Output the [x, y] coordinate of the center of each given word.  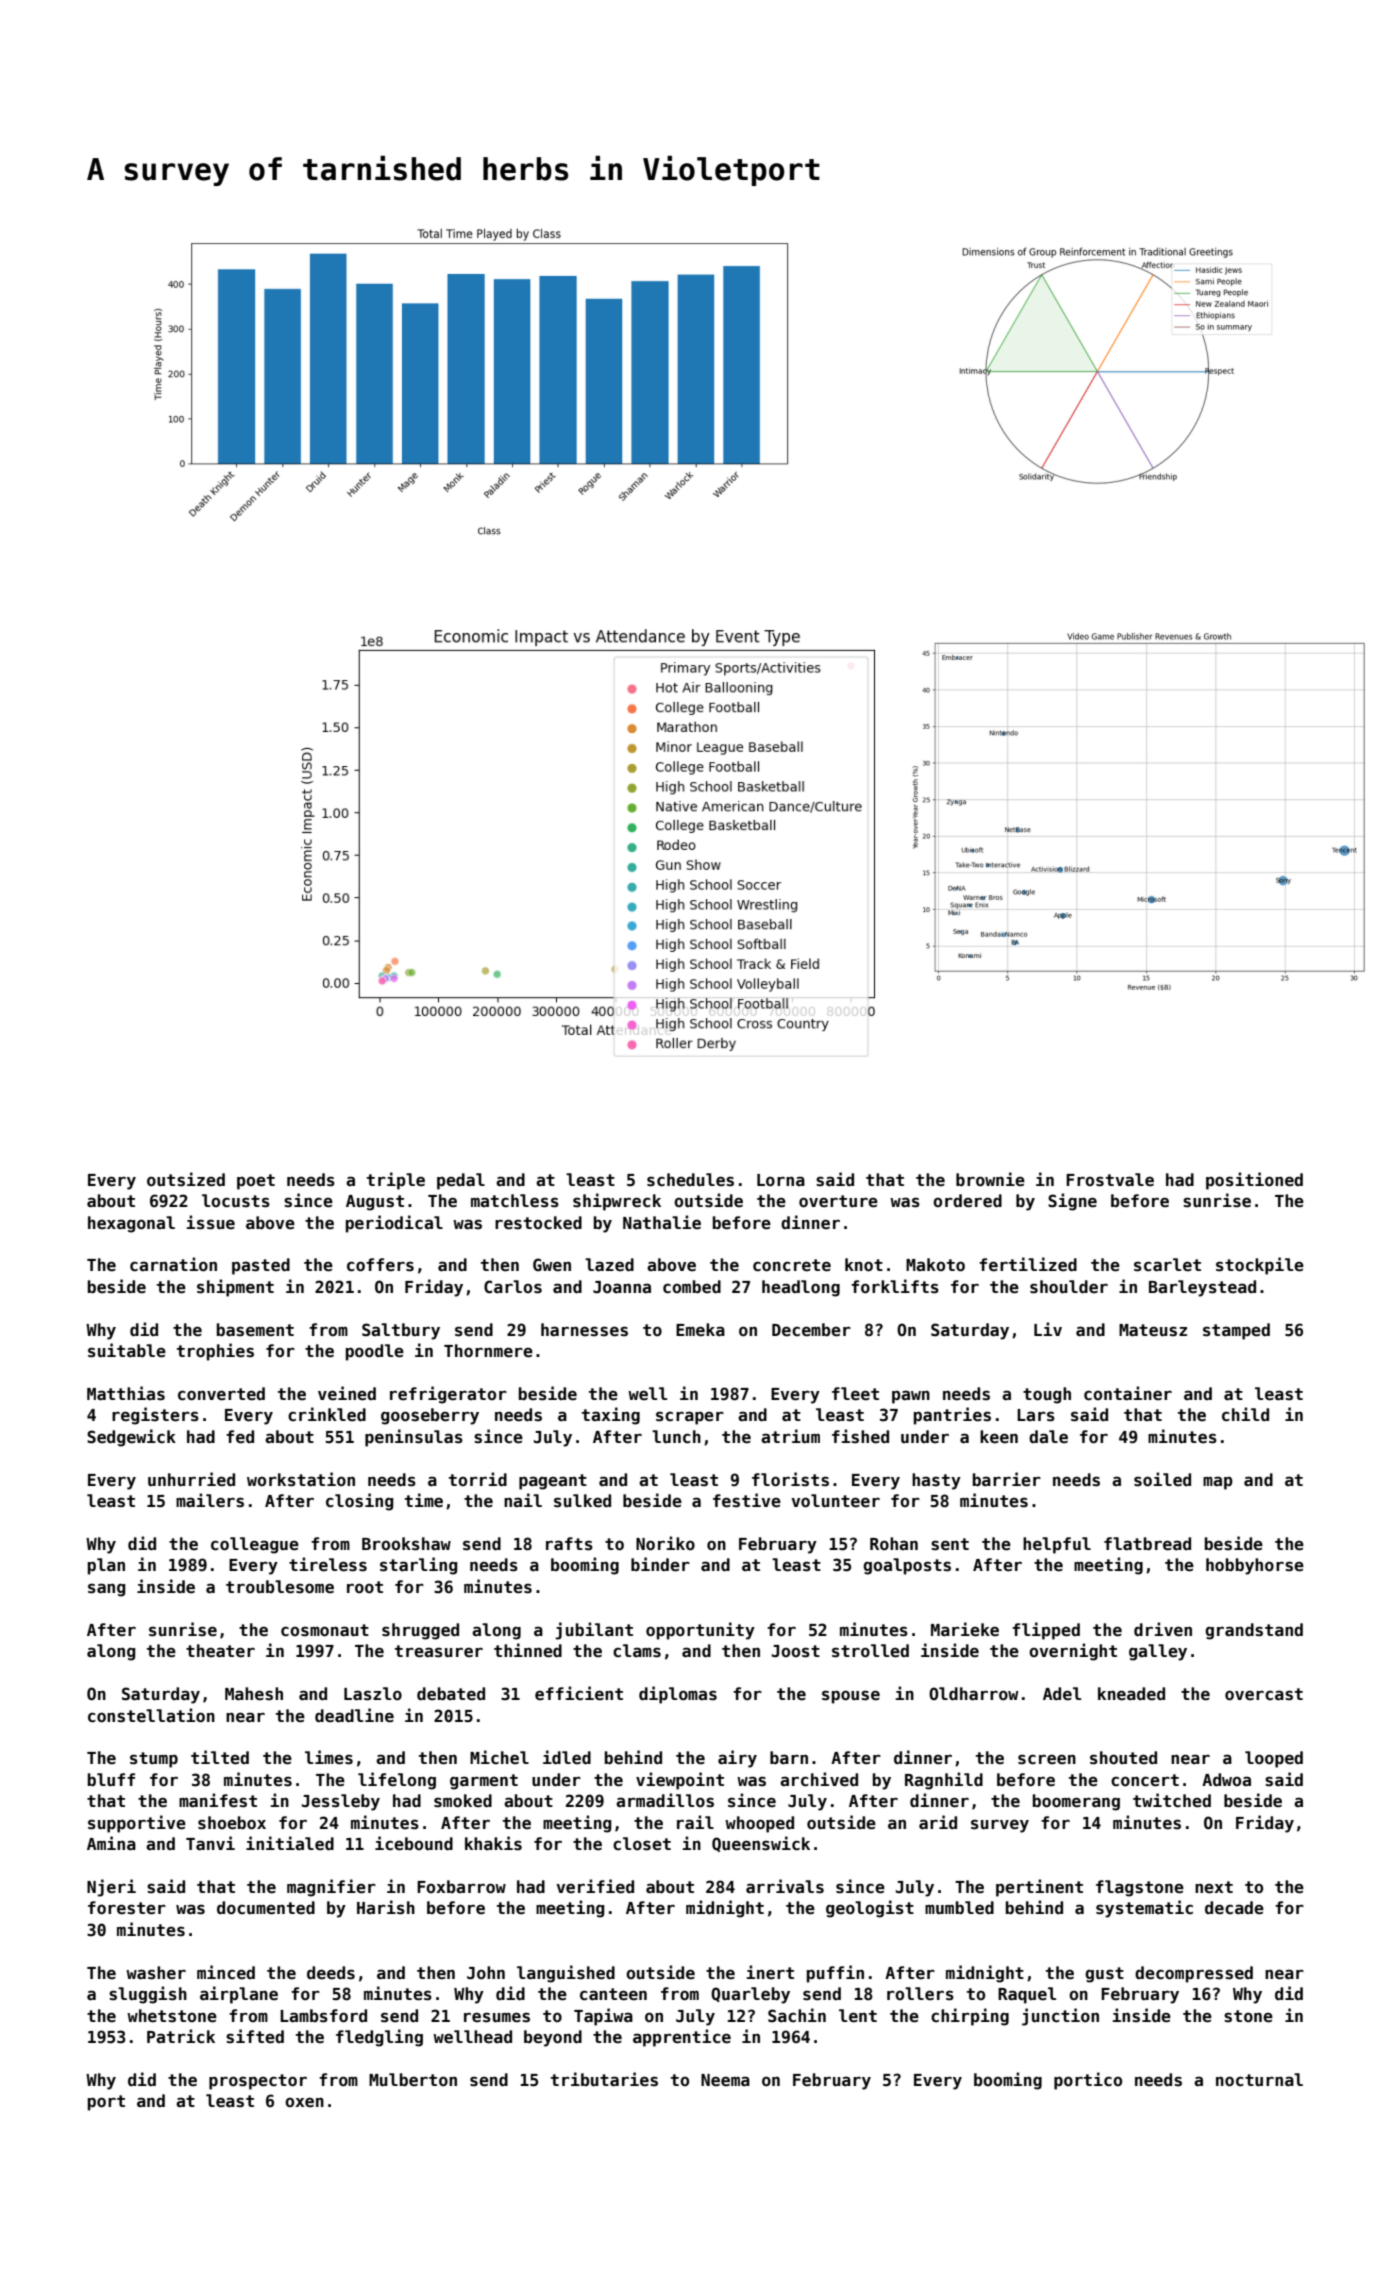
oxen [304, 2102]
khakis [493, 1843]
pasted [261, 1266]
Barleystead [1202, 1288]
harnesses [584, 1330]
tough [1047, 1395]
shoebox [232, 1823]
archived [819, 1779]
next [1214, 1887]
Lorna [781, 1180]
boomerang [1076, 1802]
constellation [151, 1715]
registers [155, 1416]
